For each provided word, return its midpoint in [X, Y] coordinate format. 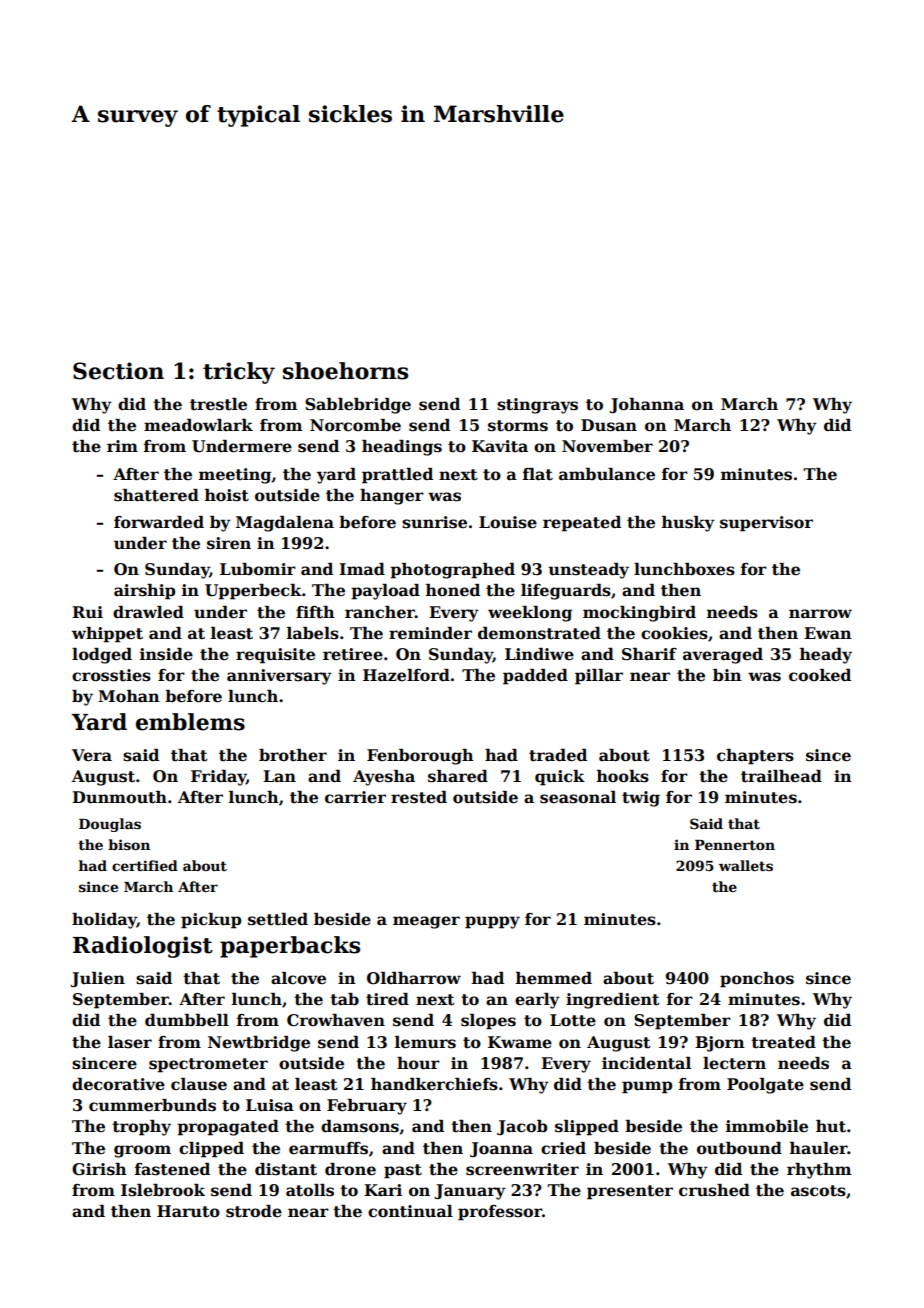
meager [426, 922]
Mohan [129, 696]
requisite [275, 656]
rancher [380, 612]
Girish [99, 1169]
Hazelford [406, 675]
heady [826, 656]
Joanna [501, 1149]
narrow [820, 614]
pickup [211, 921]
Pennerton [735, 845]
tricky [239, 373]
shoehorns [345, 371]
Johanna [646, 405]
